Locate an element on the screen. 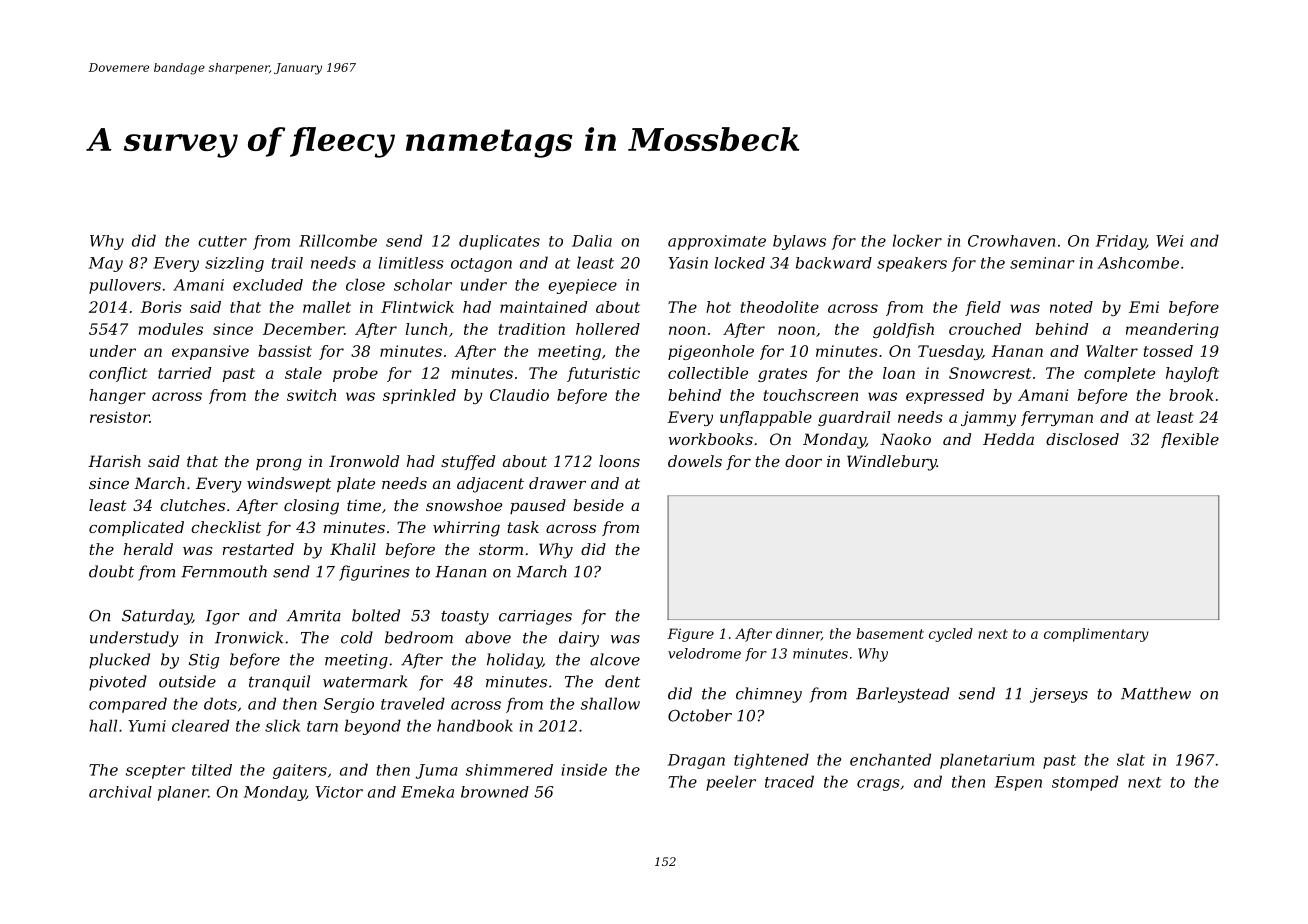 The image size is (1308, 924). May is located at coordinates (106, 264).
